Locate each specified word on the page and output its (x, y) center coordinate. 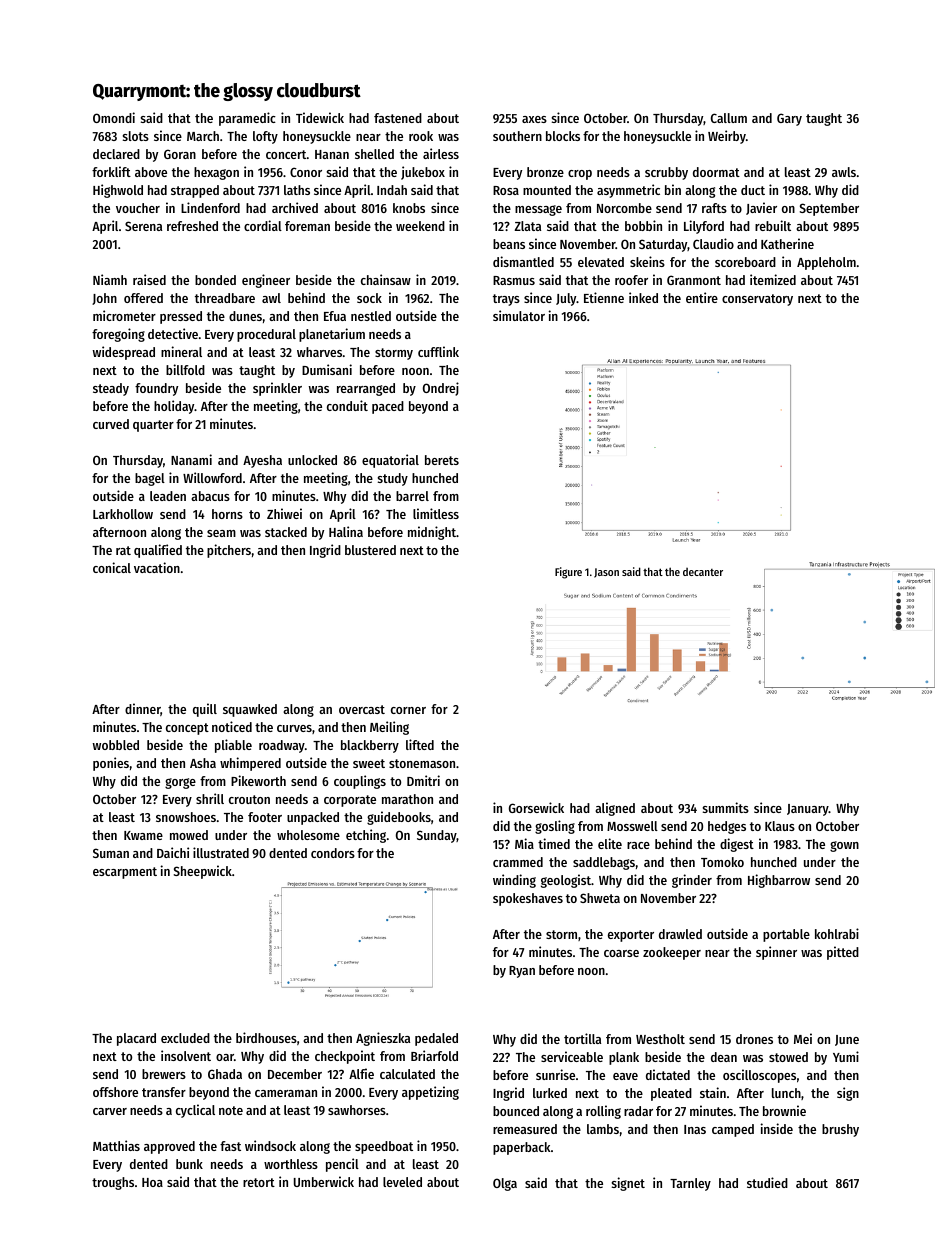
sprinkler (277, 389)
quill (205, 710)
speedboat (384, 1147)
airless (441, 153)
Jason (606, 573)
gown (844, 846)
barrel (412, 496)
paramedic (247, 119)
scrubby (666, 173)
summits (726, 807)
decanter (703, 572)
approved (169, 1147)
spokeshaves (528, 899)
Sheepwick (203, 872)
